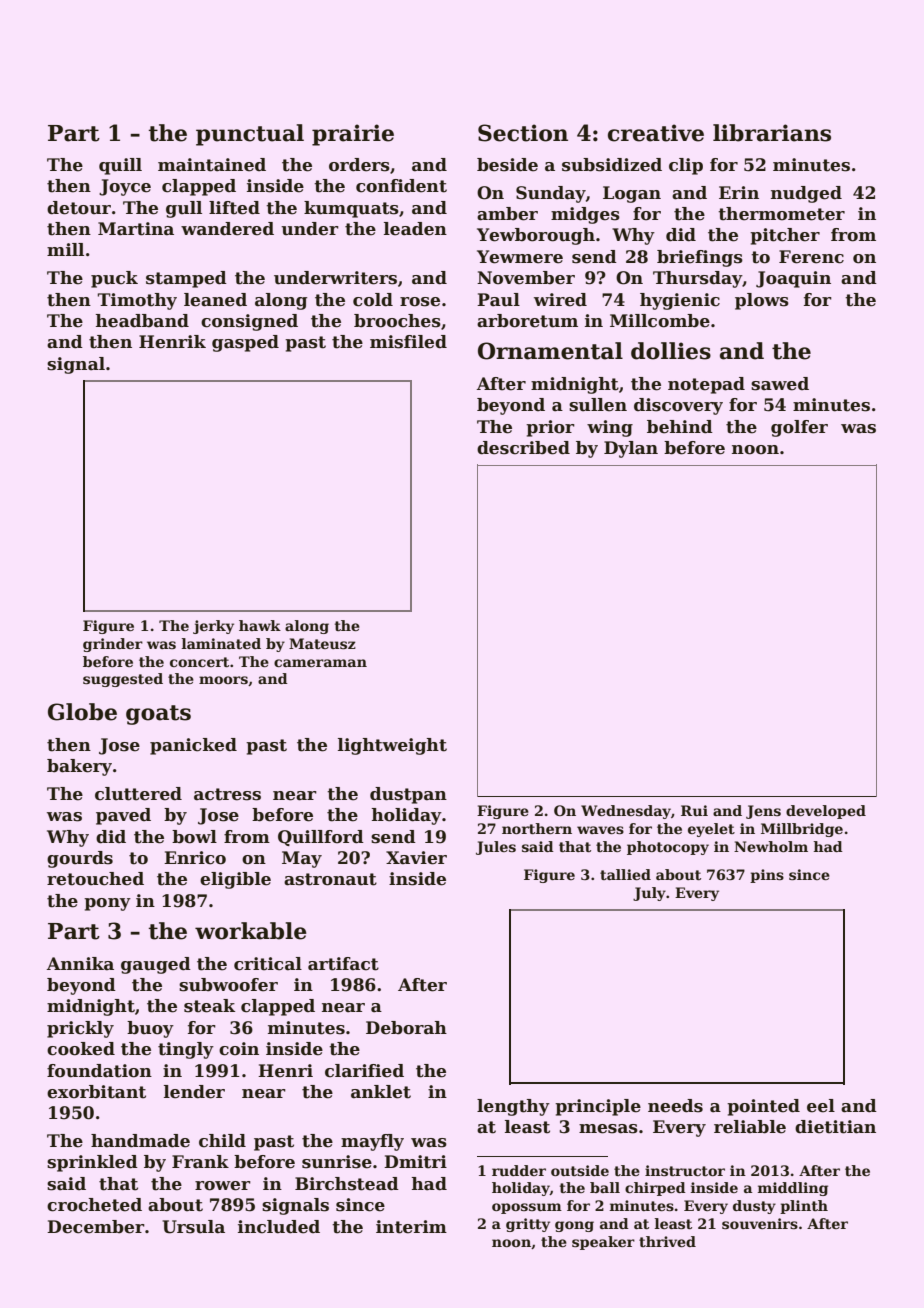 This page has height=1308, width=924. Describe the element at coordinates (600, 830) in the page. I see `waves` at that location.
